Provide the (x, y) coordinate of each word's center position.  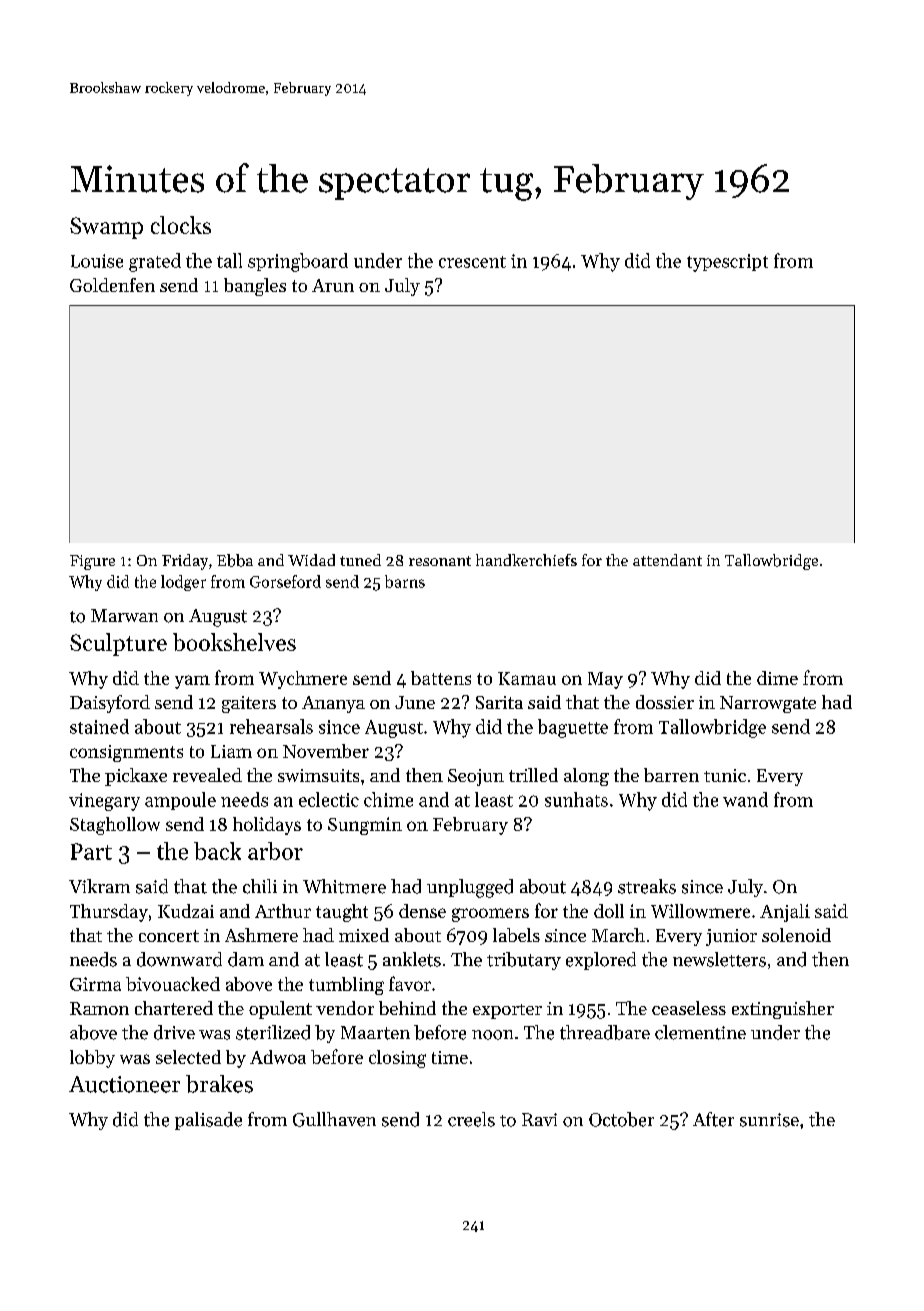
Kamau (527, 678)
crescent (472, 262)
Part (91, 851)
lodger (183, 583)
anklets (412, 959)
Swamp (106, 228)
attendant (667, 560)
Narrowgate (768, 704)
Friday (185, 562)
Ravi (539, 1119)
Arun (333, 285)
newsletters (719, 959)
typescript (727, 263)
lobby (92, 1059)
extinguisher (783, 1010)
